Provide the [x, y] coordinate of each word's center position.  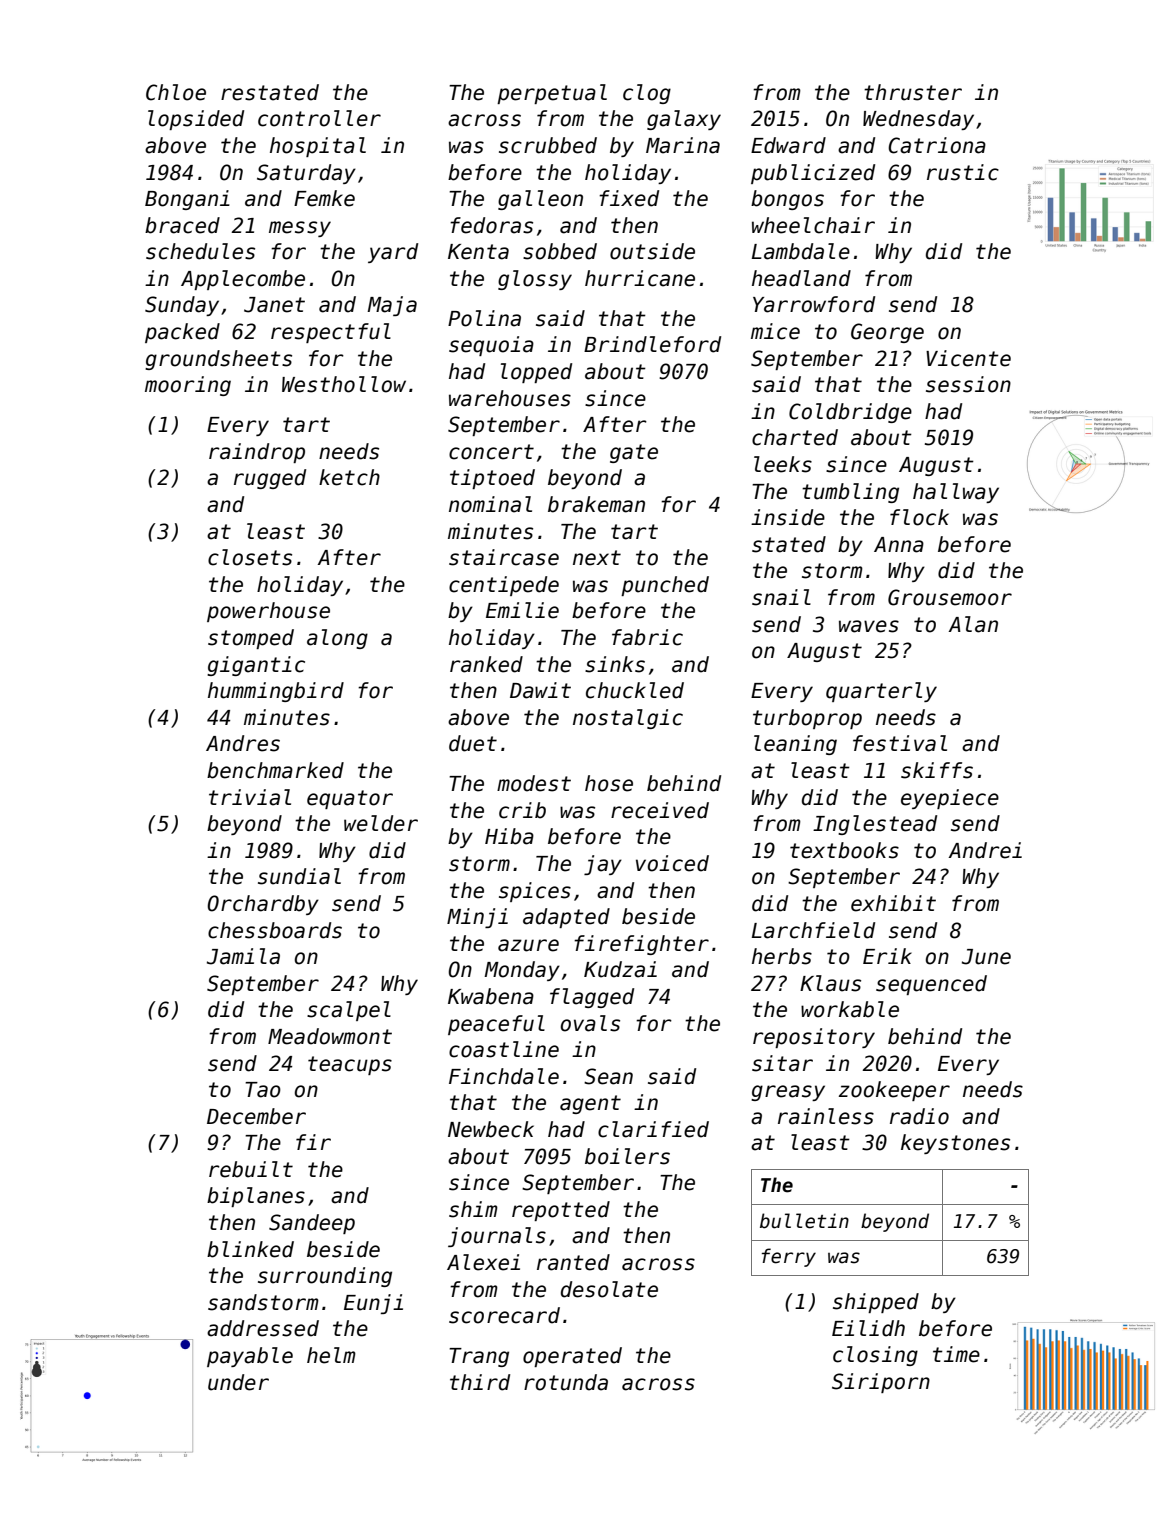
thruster [913, 92]
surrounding [325, 1277]
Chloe [176, 92]
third [480, 1382]
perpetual [552, 94]
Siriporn [881, 1383]
